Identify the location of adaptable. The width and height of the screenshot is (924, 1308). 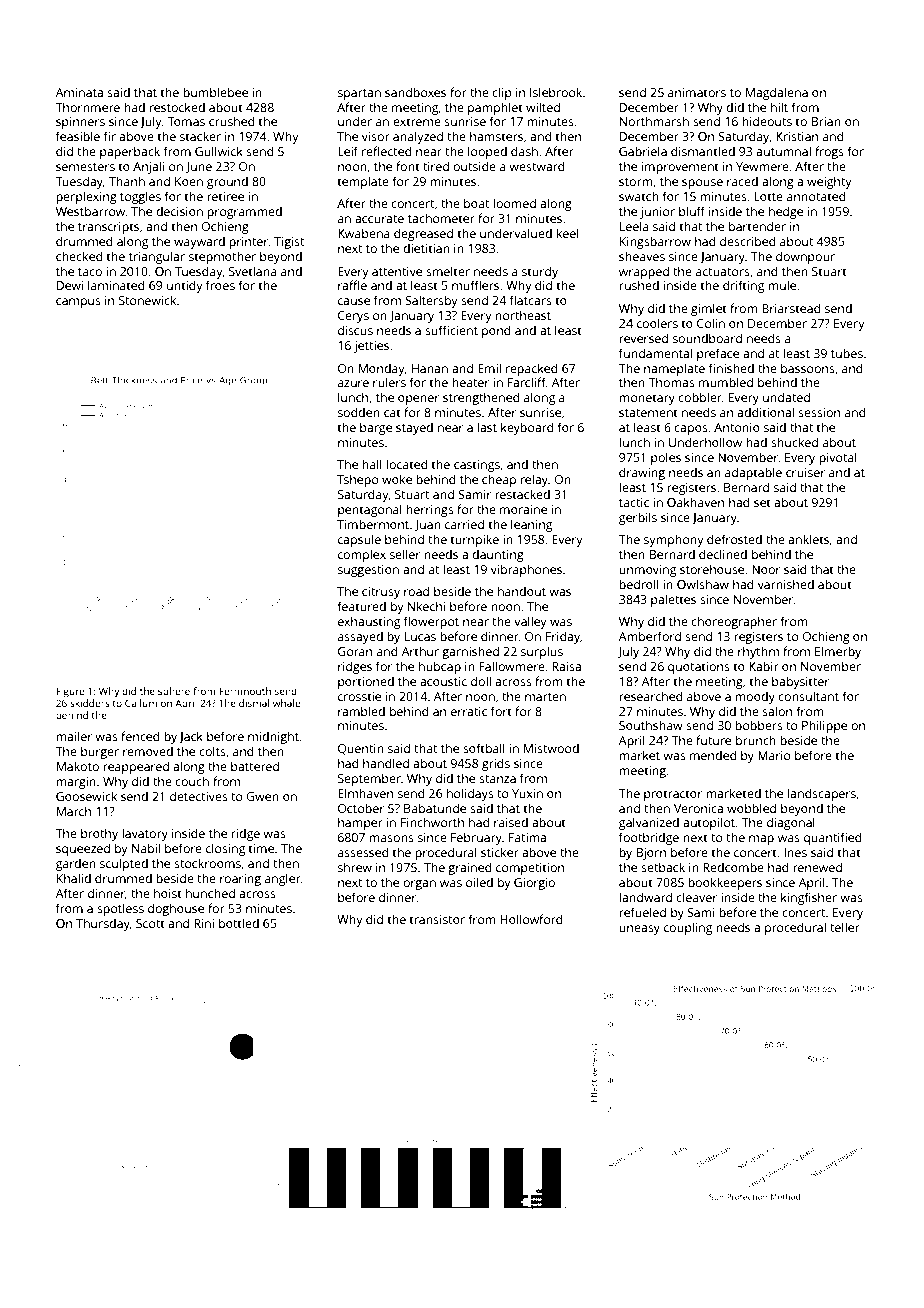
(753, 473).
